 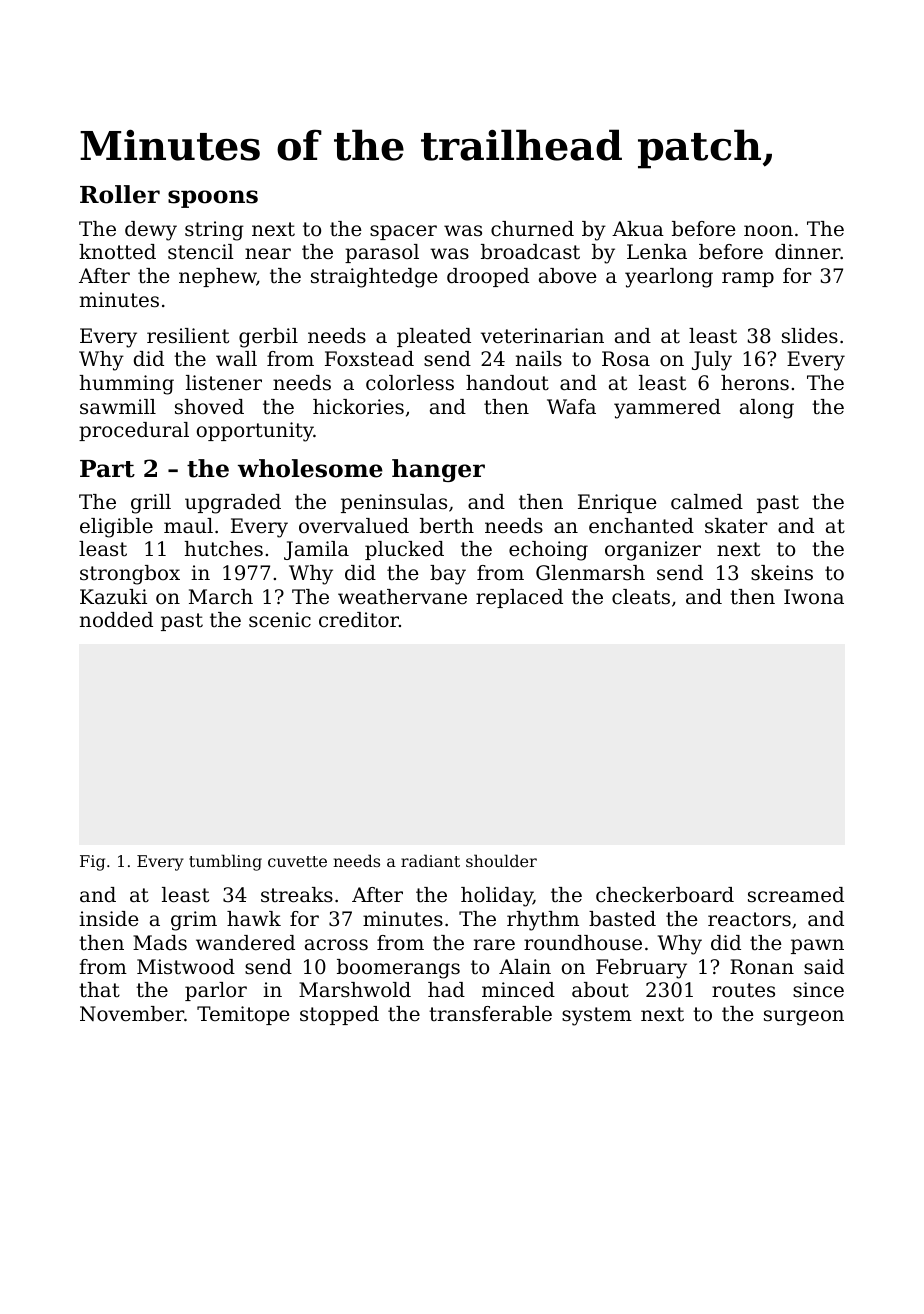 What do you see at coordinates (712, 361) in the image?
I see `July` at bounding box center [712, 361].
